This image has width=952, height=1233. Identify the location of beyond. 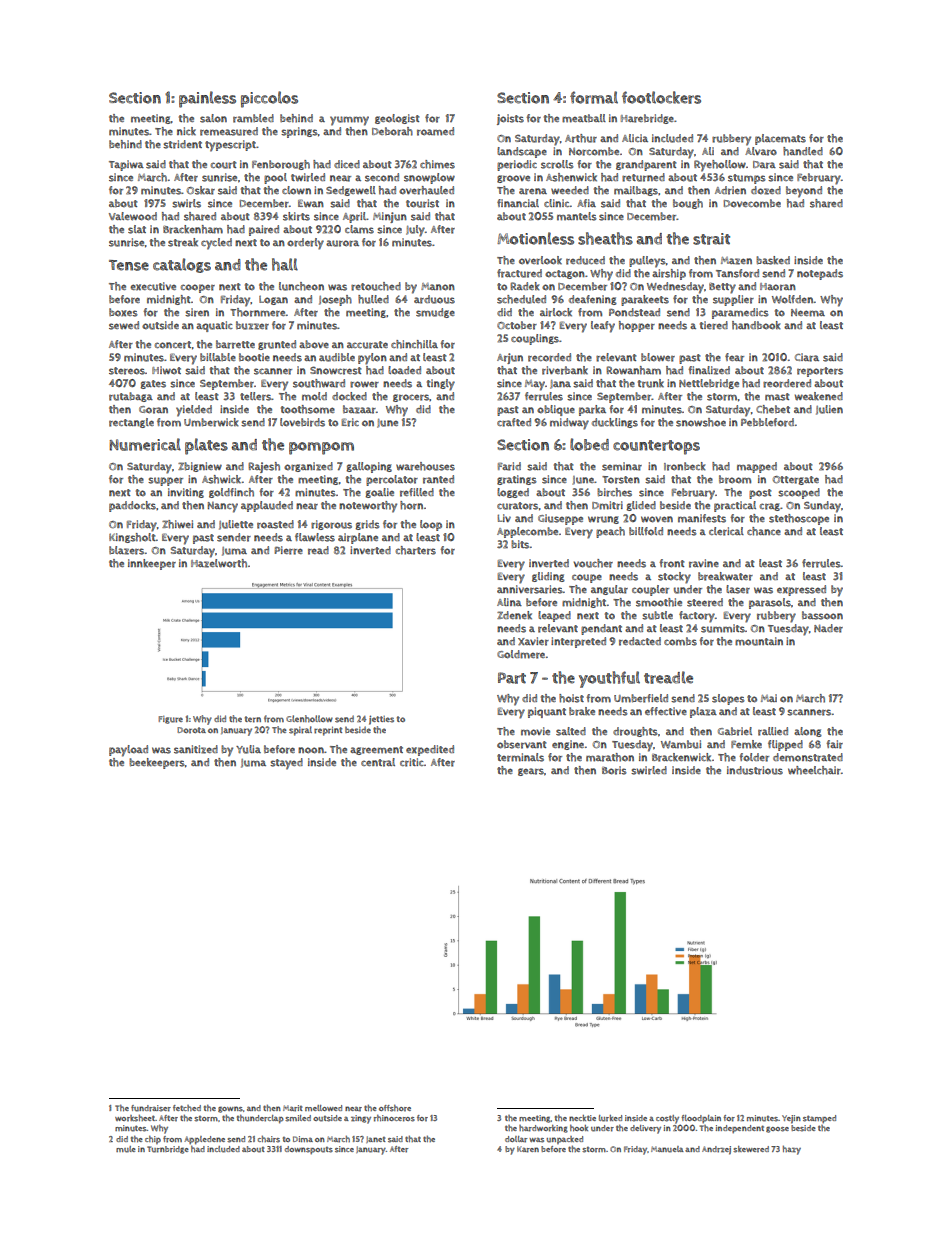
(804, 192).
